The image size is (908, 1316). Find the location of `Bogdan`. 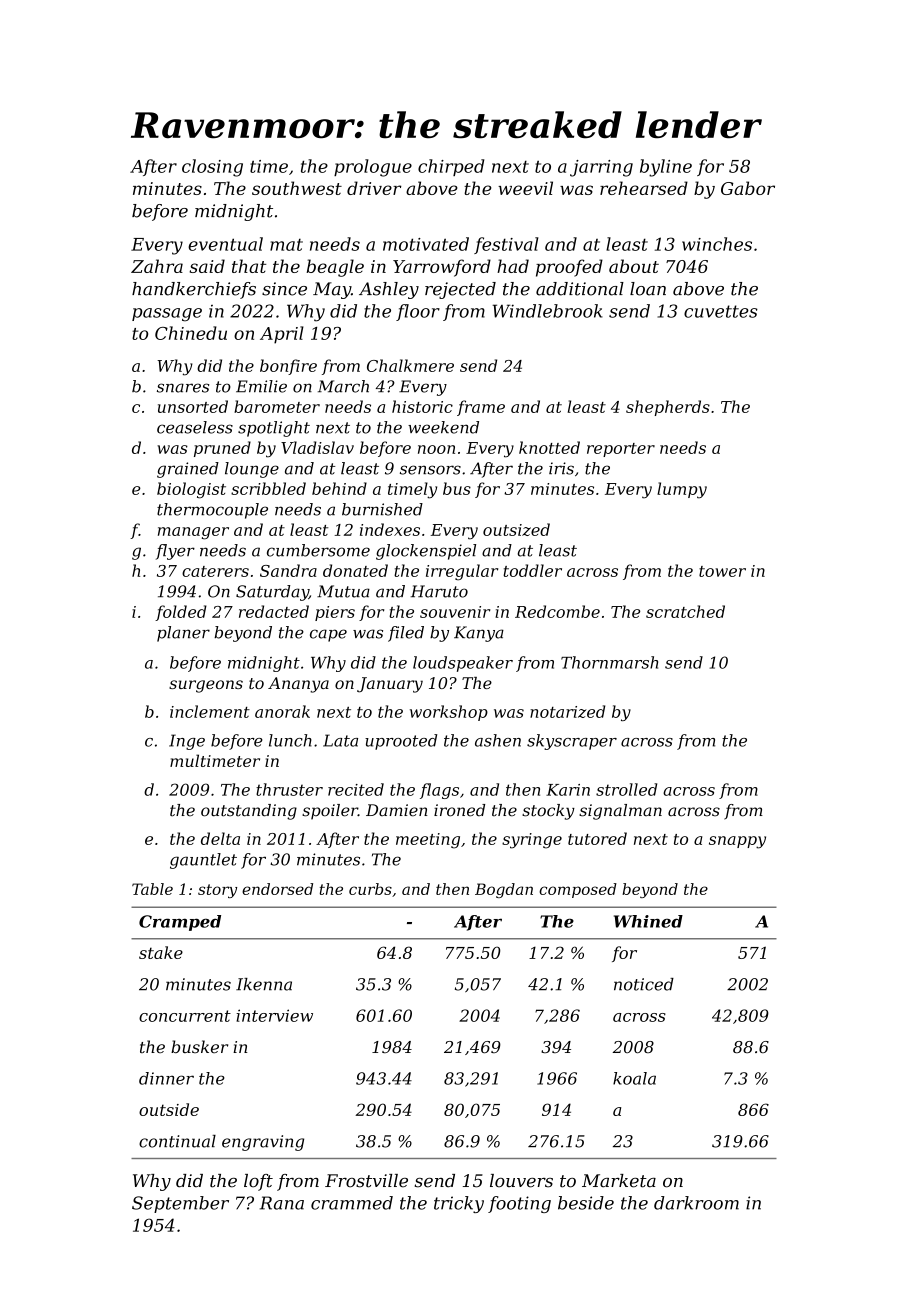

Bogdan is located at coordinates (504, 890).
